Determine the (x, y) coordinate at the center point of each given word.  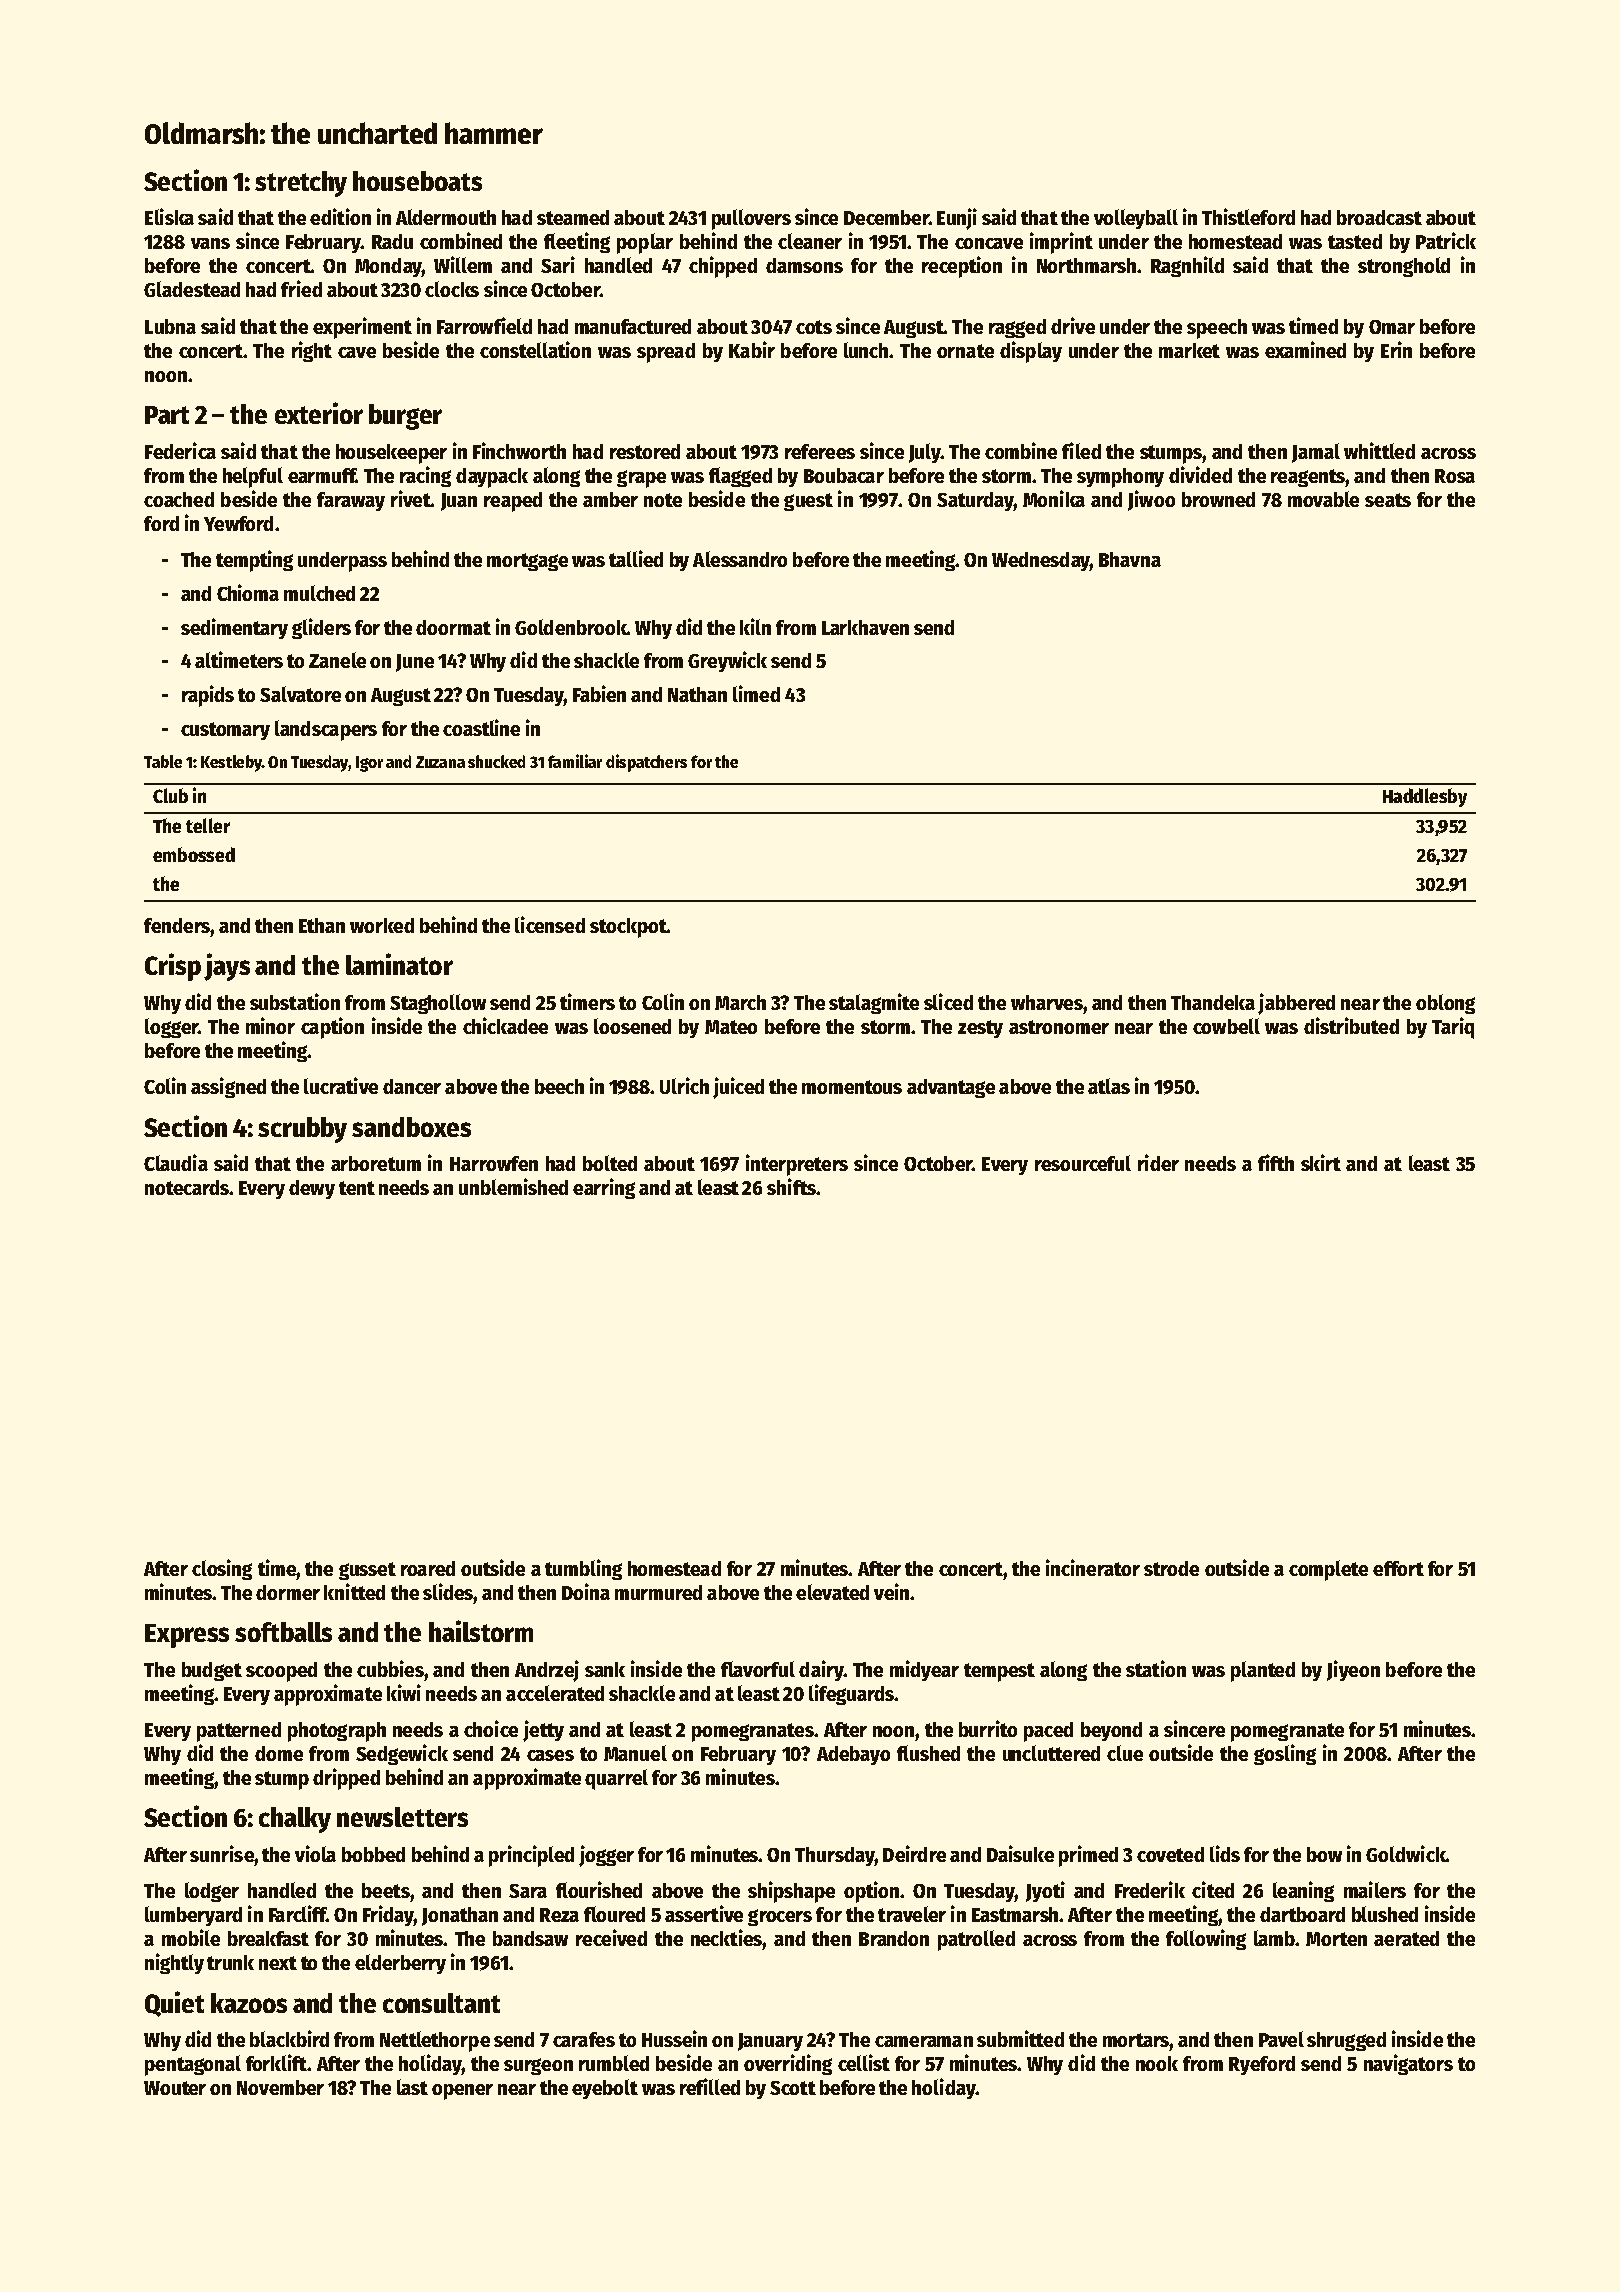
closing (222, 1569)
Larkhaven (865, 627)
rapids (208, 696)
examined (1305, 349)
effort (1398, 1568)
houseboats (417, 181)
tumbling (583, 1569)
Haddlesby (1425, 797)
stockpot (628, 928)
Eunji (957, 219)
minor (270, 1025)
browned (1218, 499)
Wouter (175, 2088)
